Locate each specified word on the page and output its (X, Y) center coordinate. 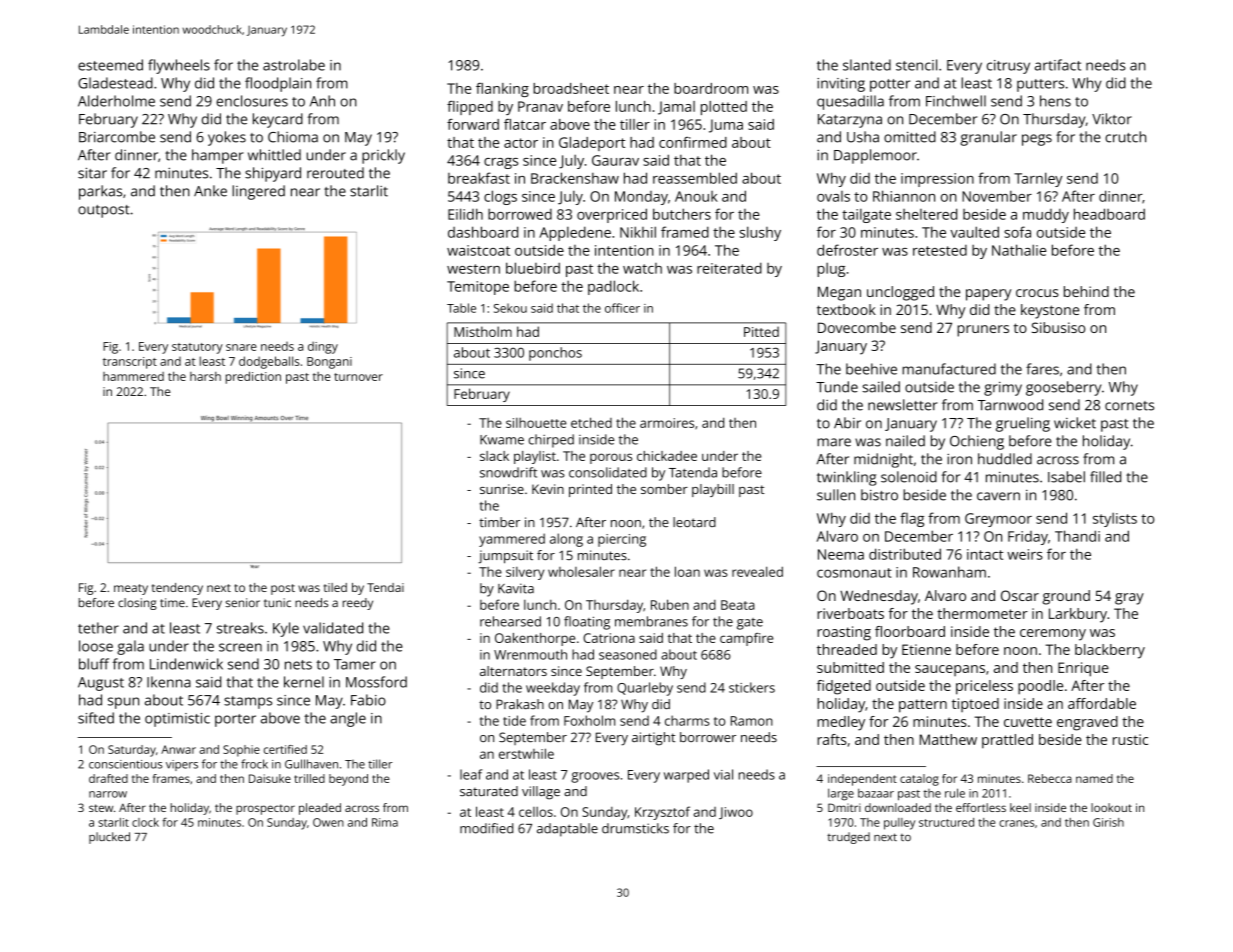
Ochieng (977, 442)
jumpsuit (505, 557)
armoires (667, 423)
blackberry (1110, 651)
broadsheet (571, 88)
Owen (328, 822)
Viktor (1112, 119)
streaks (240, 628)
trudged (848, 838)
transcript (130, 363)
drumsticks (635, 828)
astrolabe (294, 65)
